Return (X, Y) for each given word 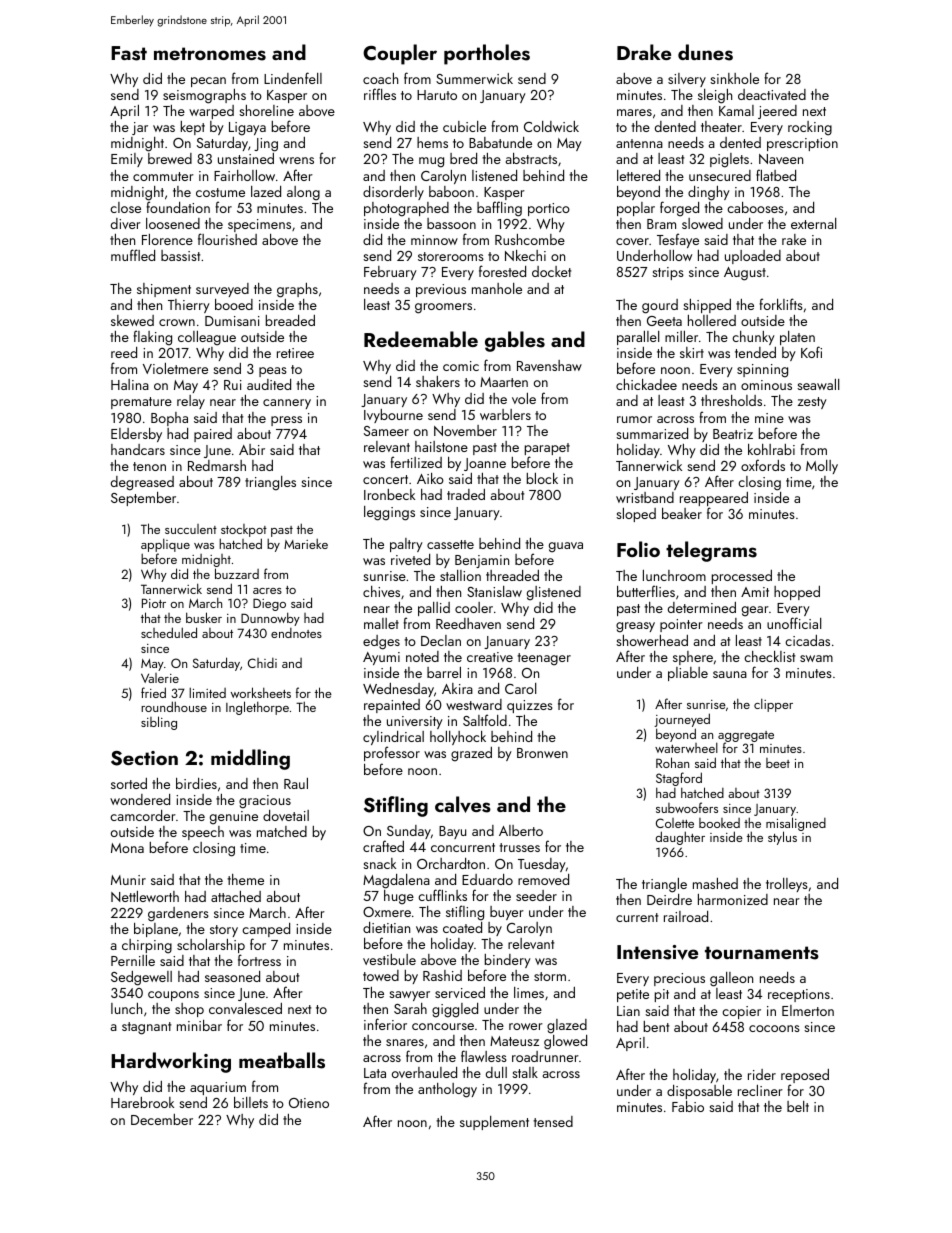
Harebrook (142, 1102)
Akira (457, 688)
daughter (680, 838)
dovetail (286, 815)
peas (273, 372)
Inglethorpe (257, 708)
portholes (487, 54)
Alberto (521, 830)
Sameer (386, 431)
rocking (810, 128)
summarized (652, 433)
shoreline (266, 110)
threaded (512, 575)
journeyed (682, 720)
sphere (693, 658)
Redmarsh (217, 465)
